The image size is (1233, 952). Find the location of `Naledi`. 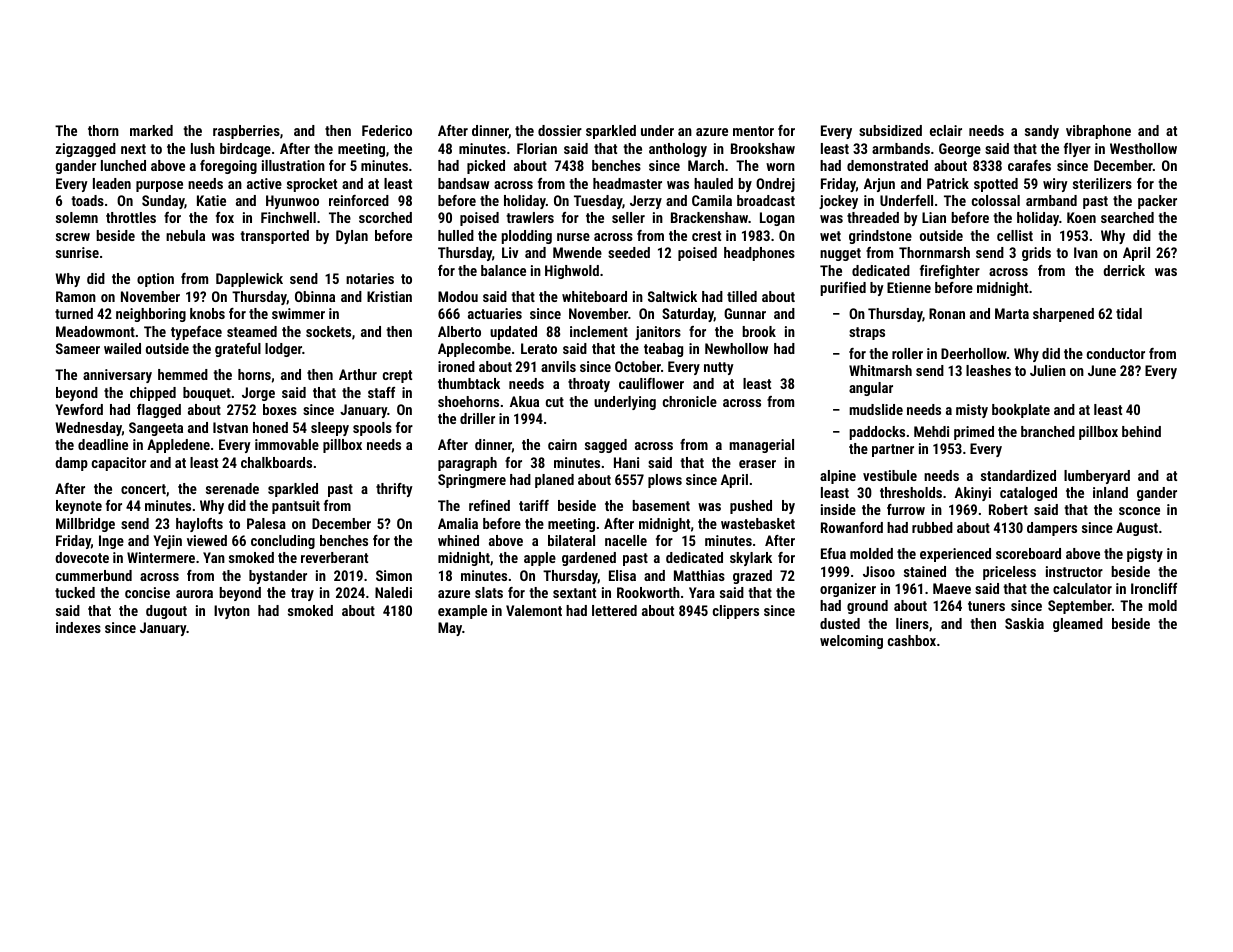

Naledi is located at coordinates (393, 592).
